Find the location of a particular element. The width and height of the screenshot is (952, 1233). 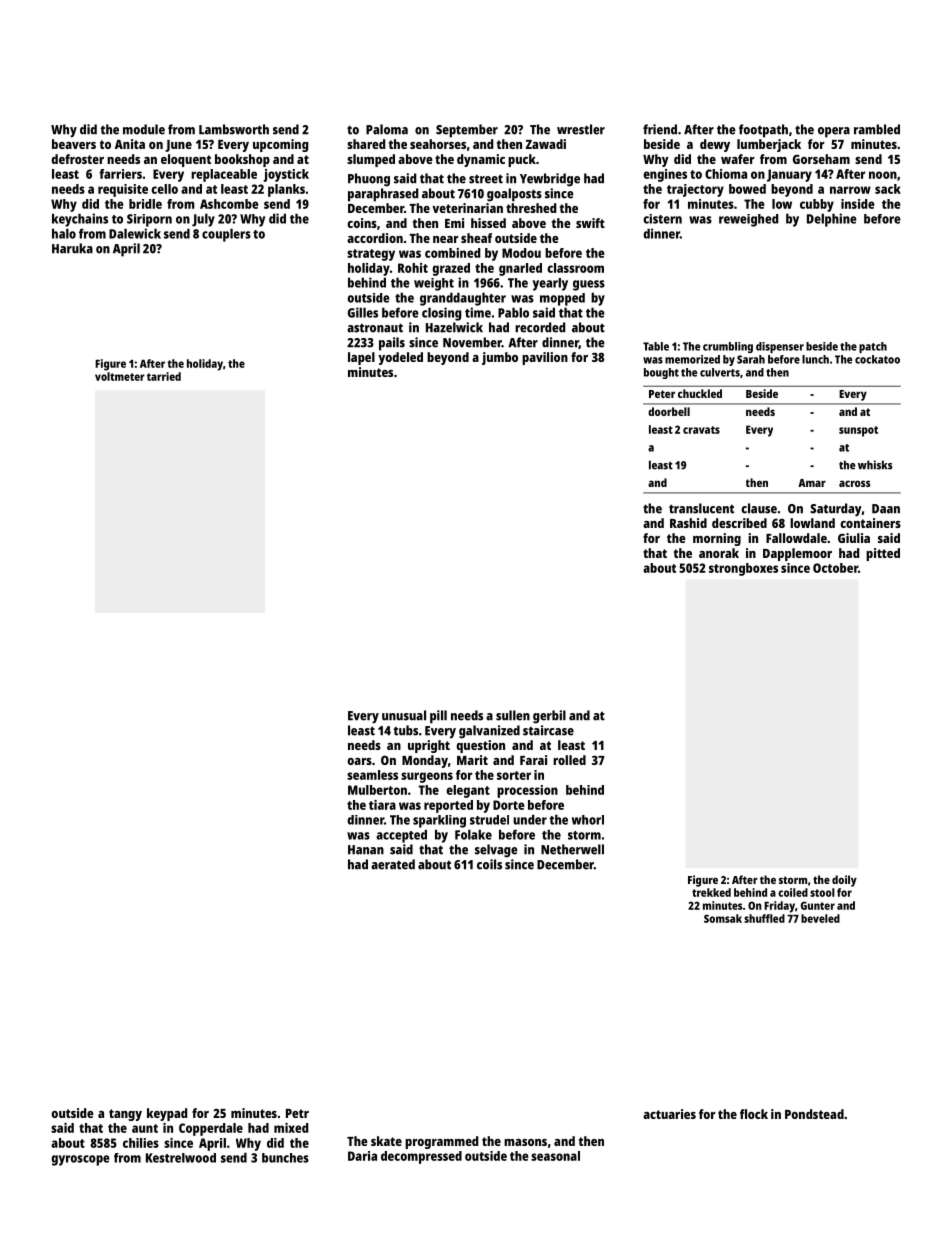

jumbo is located at coordinates (500, 358).
